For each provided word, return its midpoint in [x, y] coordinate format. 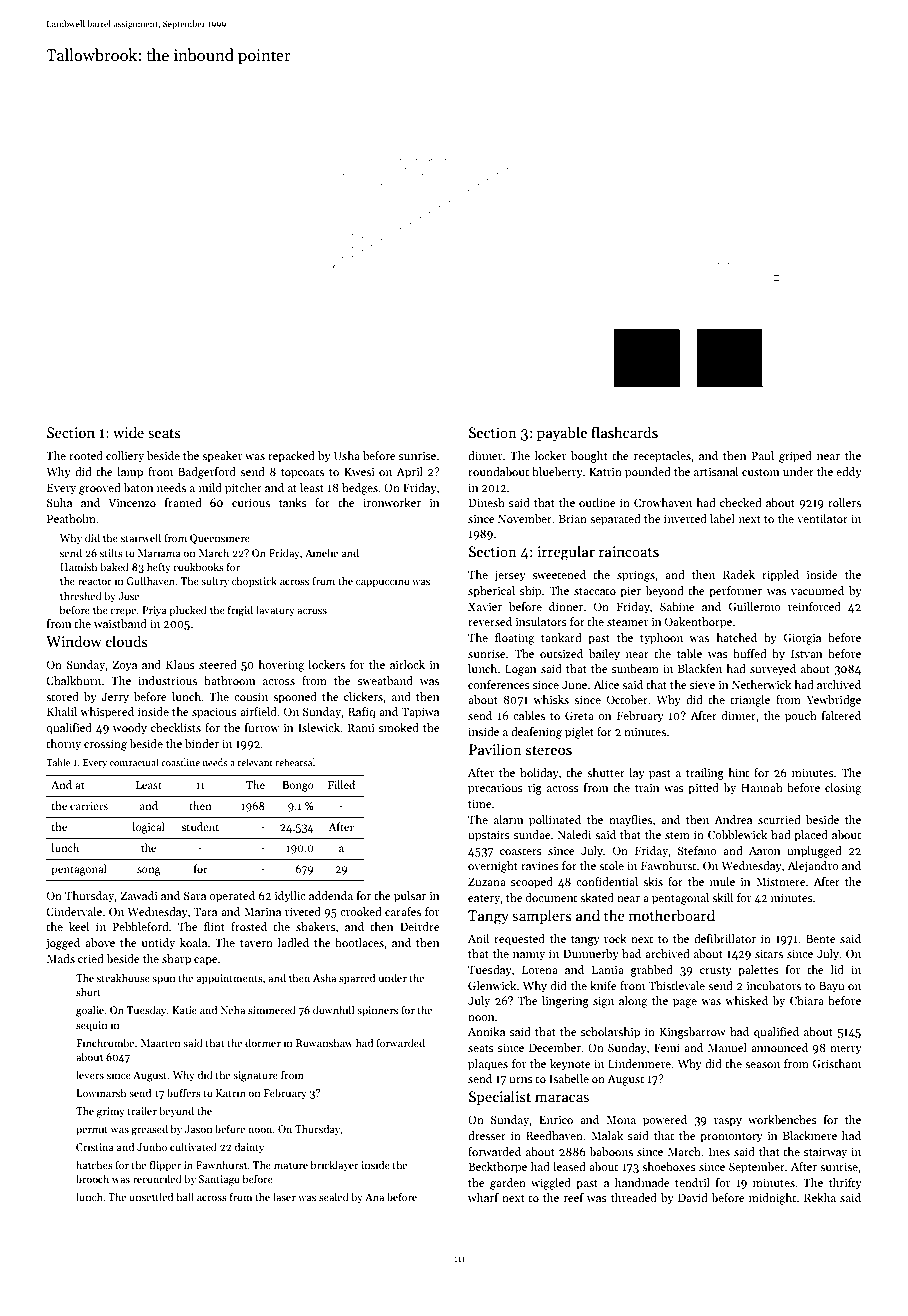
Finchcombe [105, 1042]
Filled [341, 784]
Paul [763, 455]
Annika [486, 1031]
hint [738, 772]
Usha [347, 455]
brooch [92, 1178]
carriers [89, 806]
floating [514, 639]
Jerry [115, 698]
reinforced [814, 606]
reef [574, 1197]
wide [128, 432]
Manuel [727, 1047]
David [693, 1197]
